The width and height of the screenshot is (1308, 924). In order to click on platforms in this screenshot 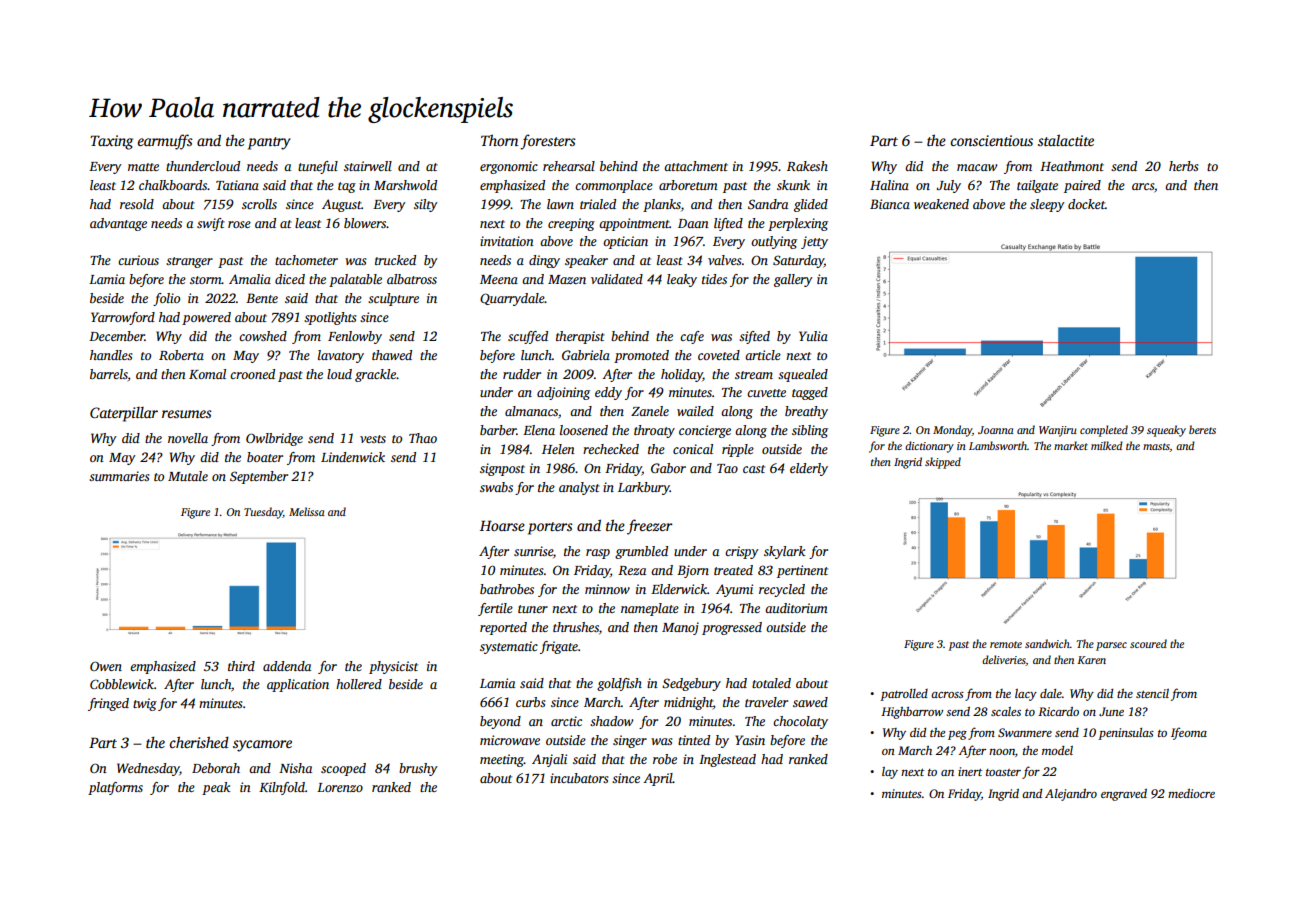, I will do `click(115, 788)`.
